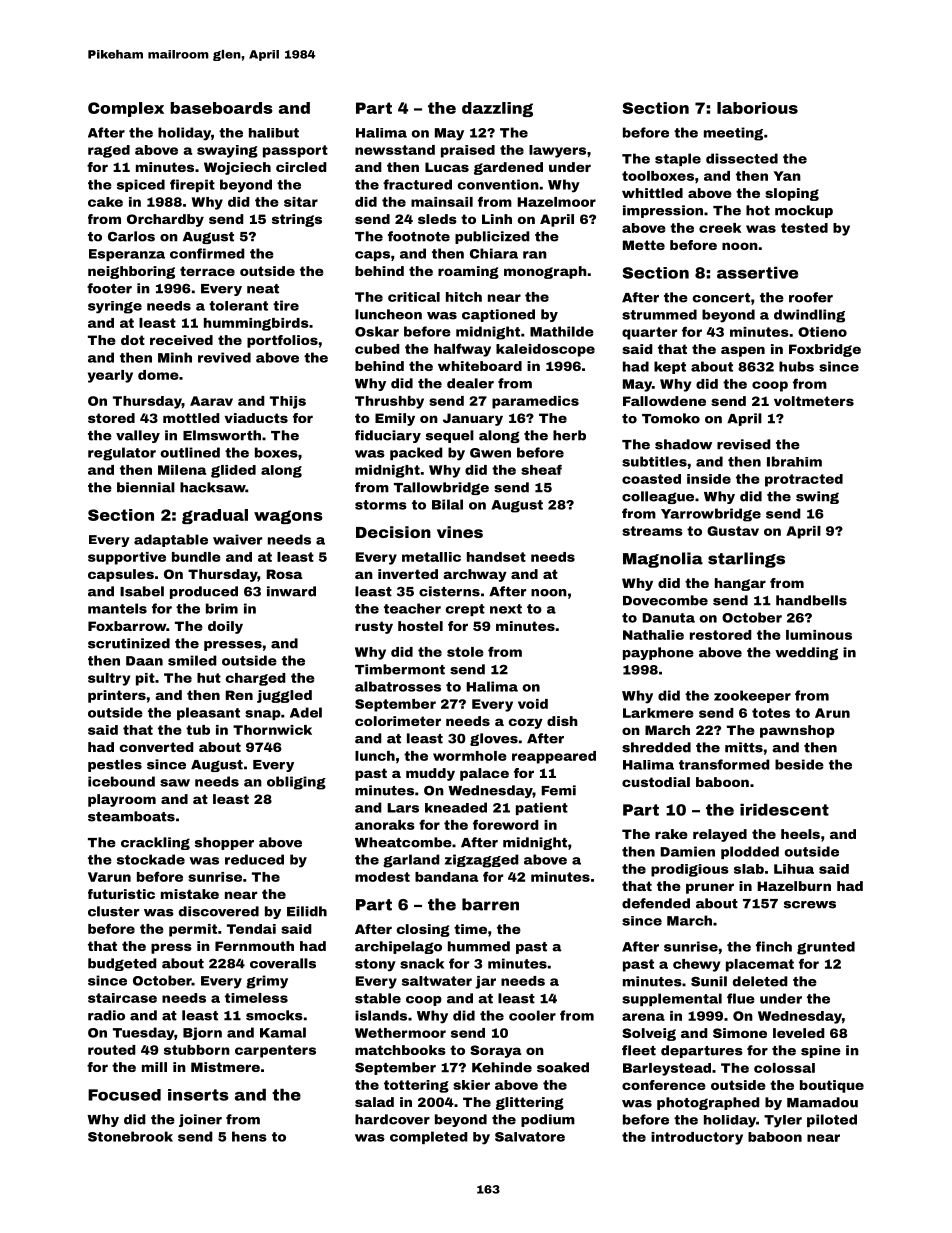  What do you see at coordinates (811, 297) in the screenshot?
I see `roofer` at bounding box center [811, 297].
